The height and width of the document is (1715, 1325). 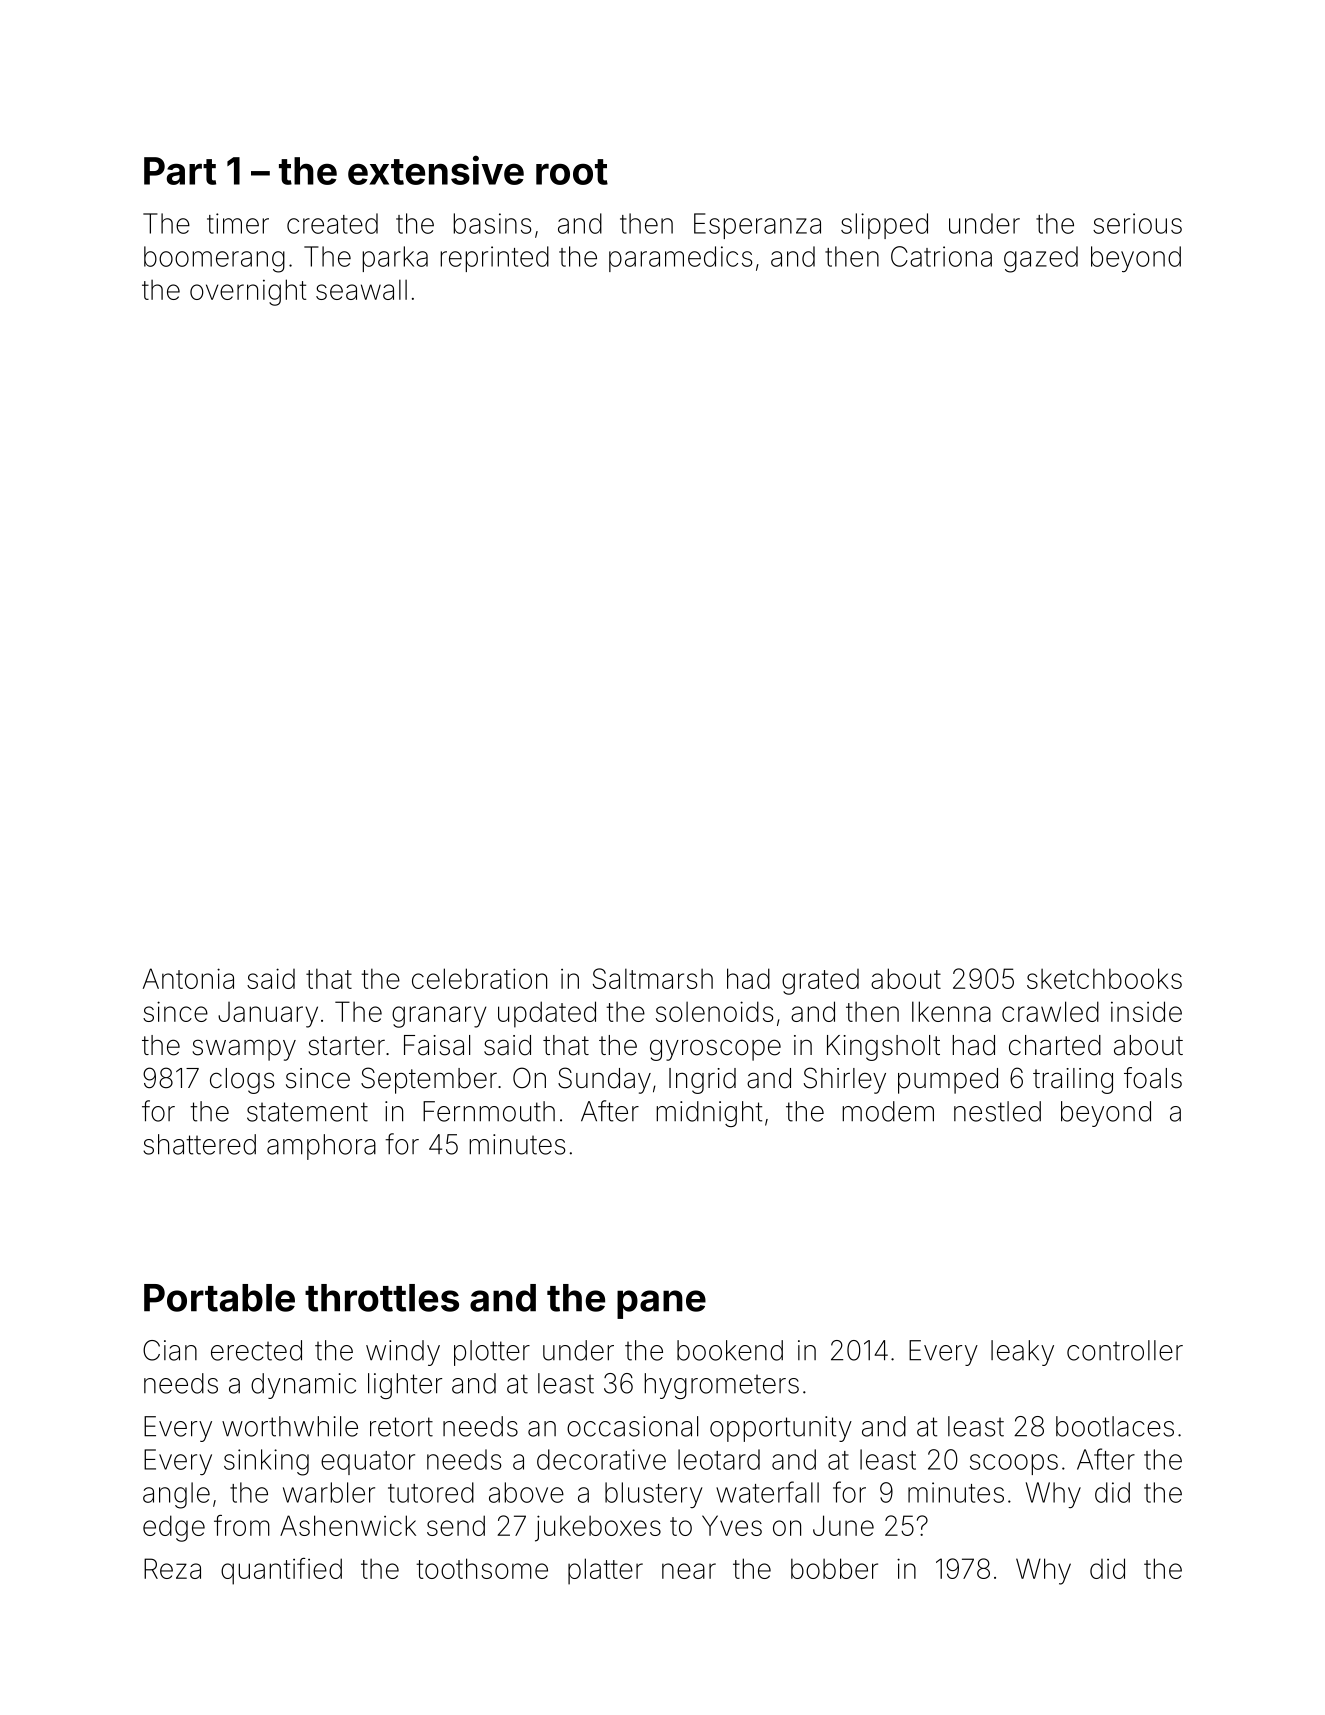 What do you see at coordinates (1041, 259) in the document?
I see `gazed` at bounding box center [1041, 259].
